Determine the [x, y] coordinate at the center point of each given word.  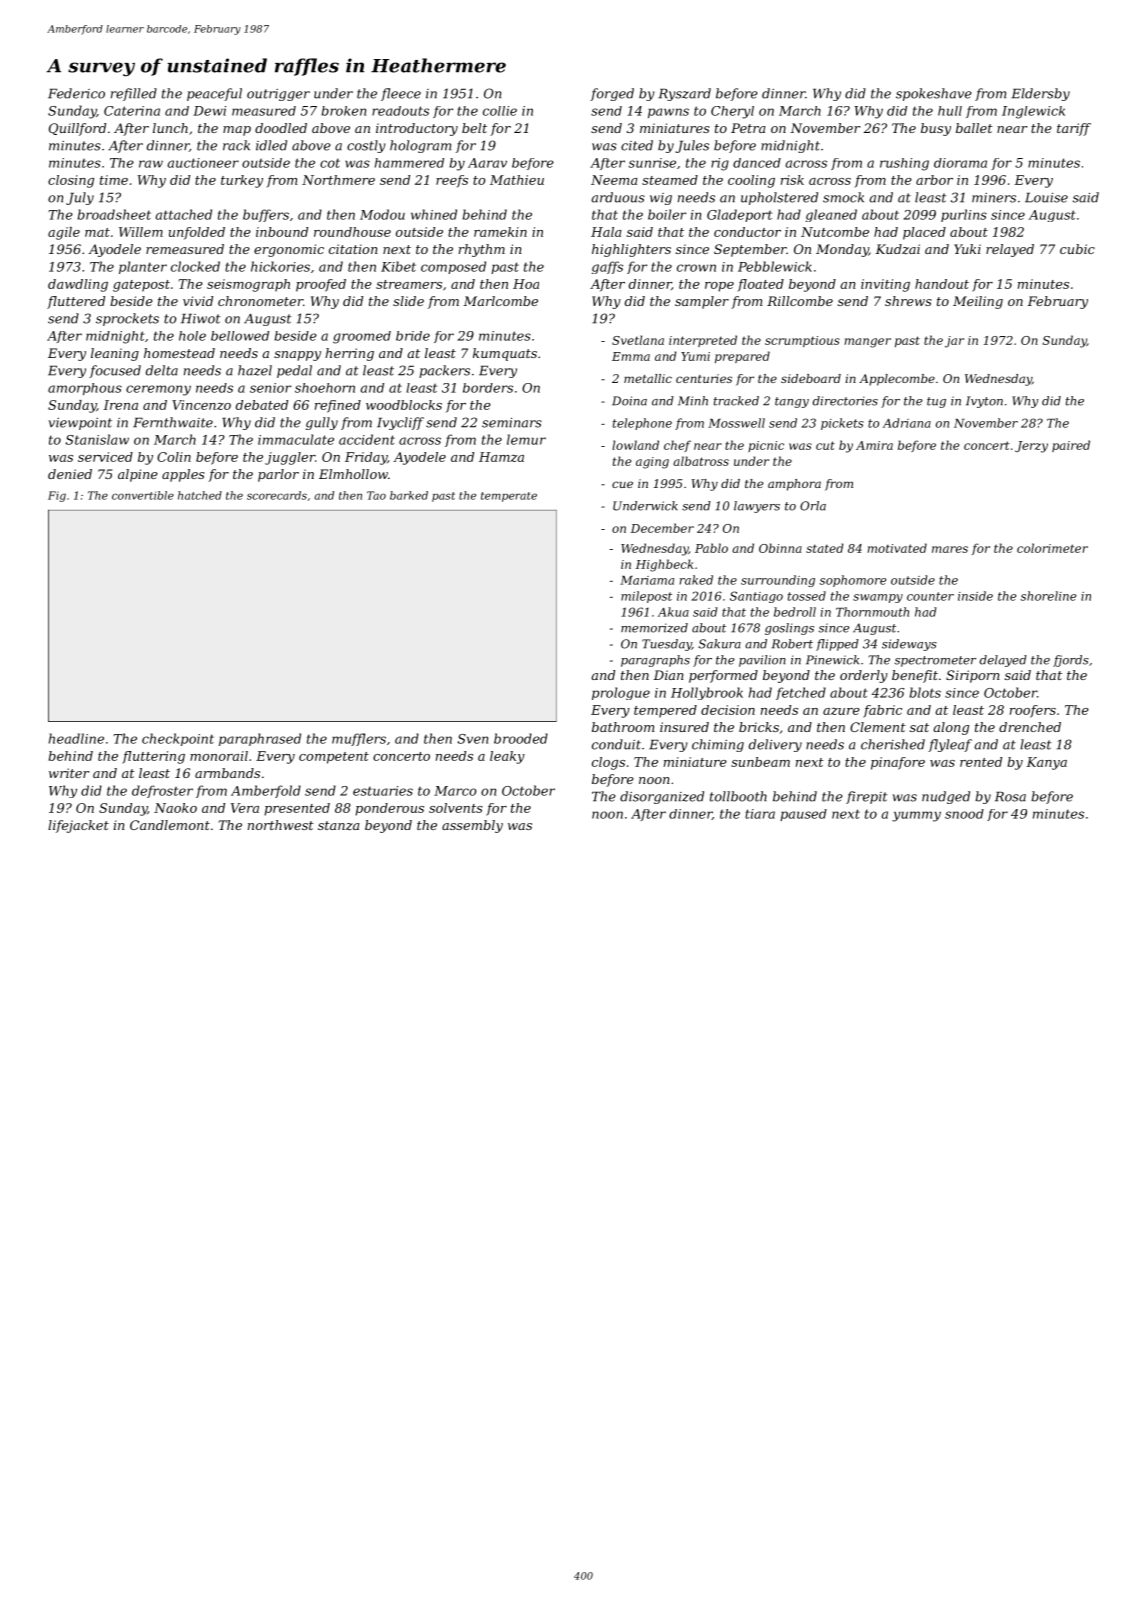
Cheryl [732, 112]
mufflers [359, 739]
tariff [1074, 129]
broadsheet [114, 214]
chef [677, 446]
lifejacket [78, 826]
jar [954, 342]
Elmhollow [353, 474]
